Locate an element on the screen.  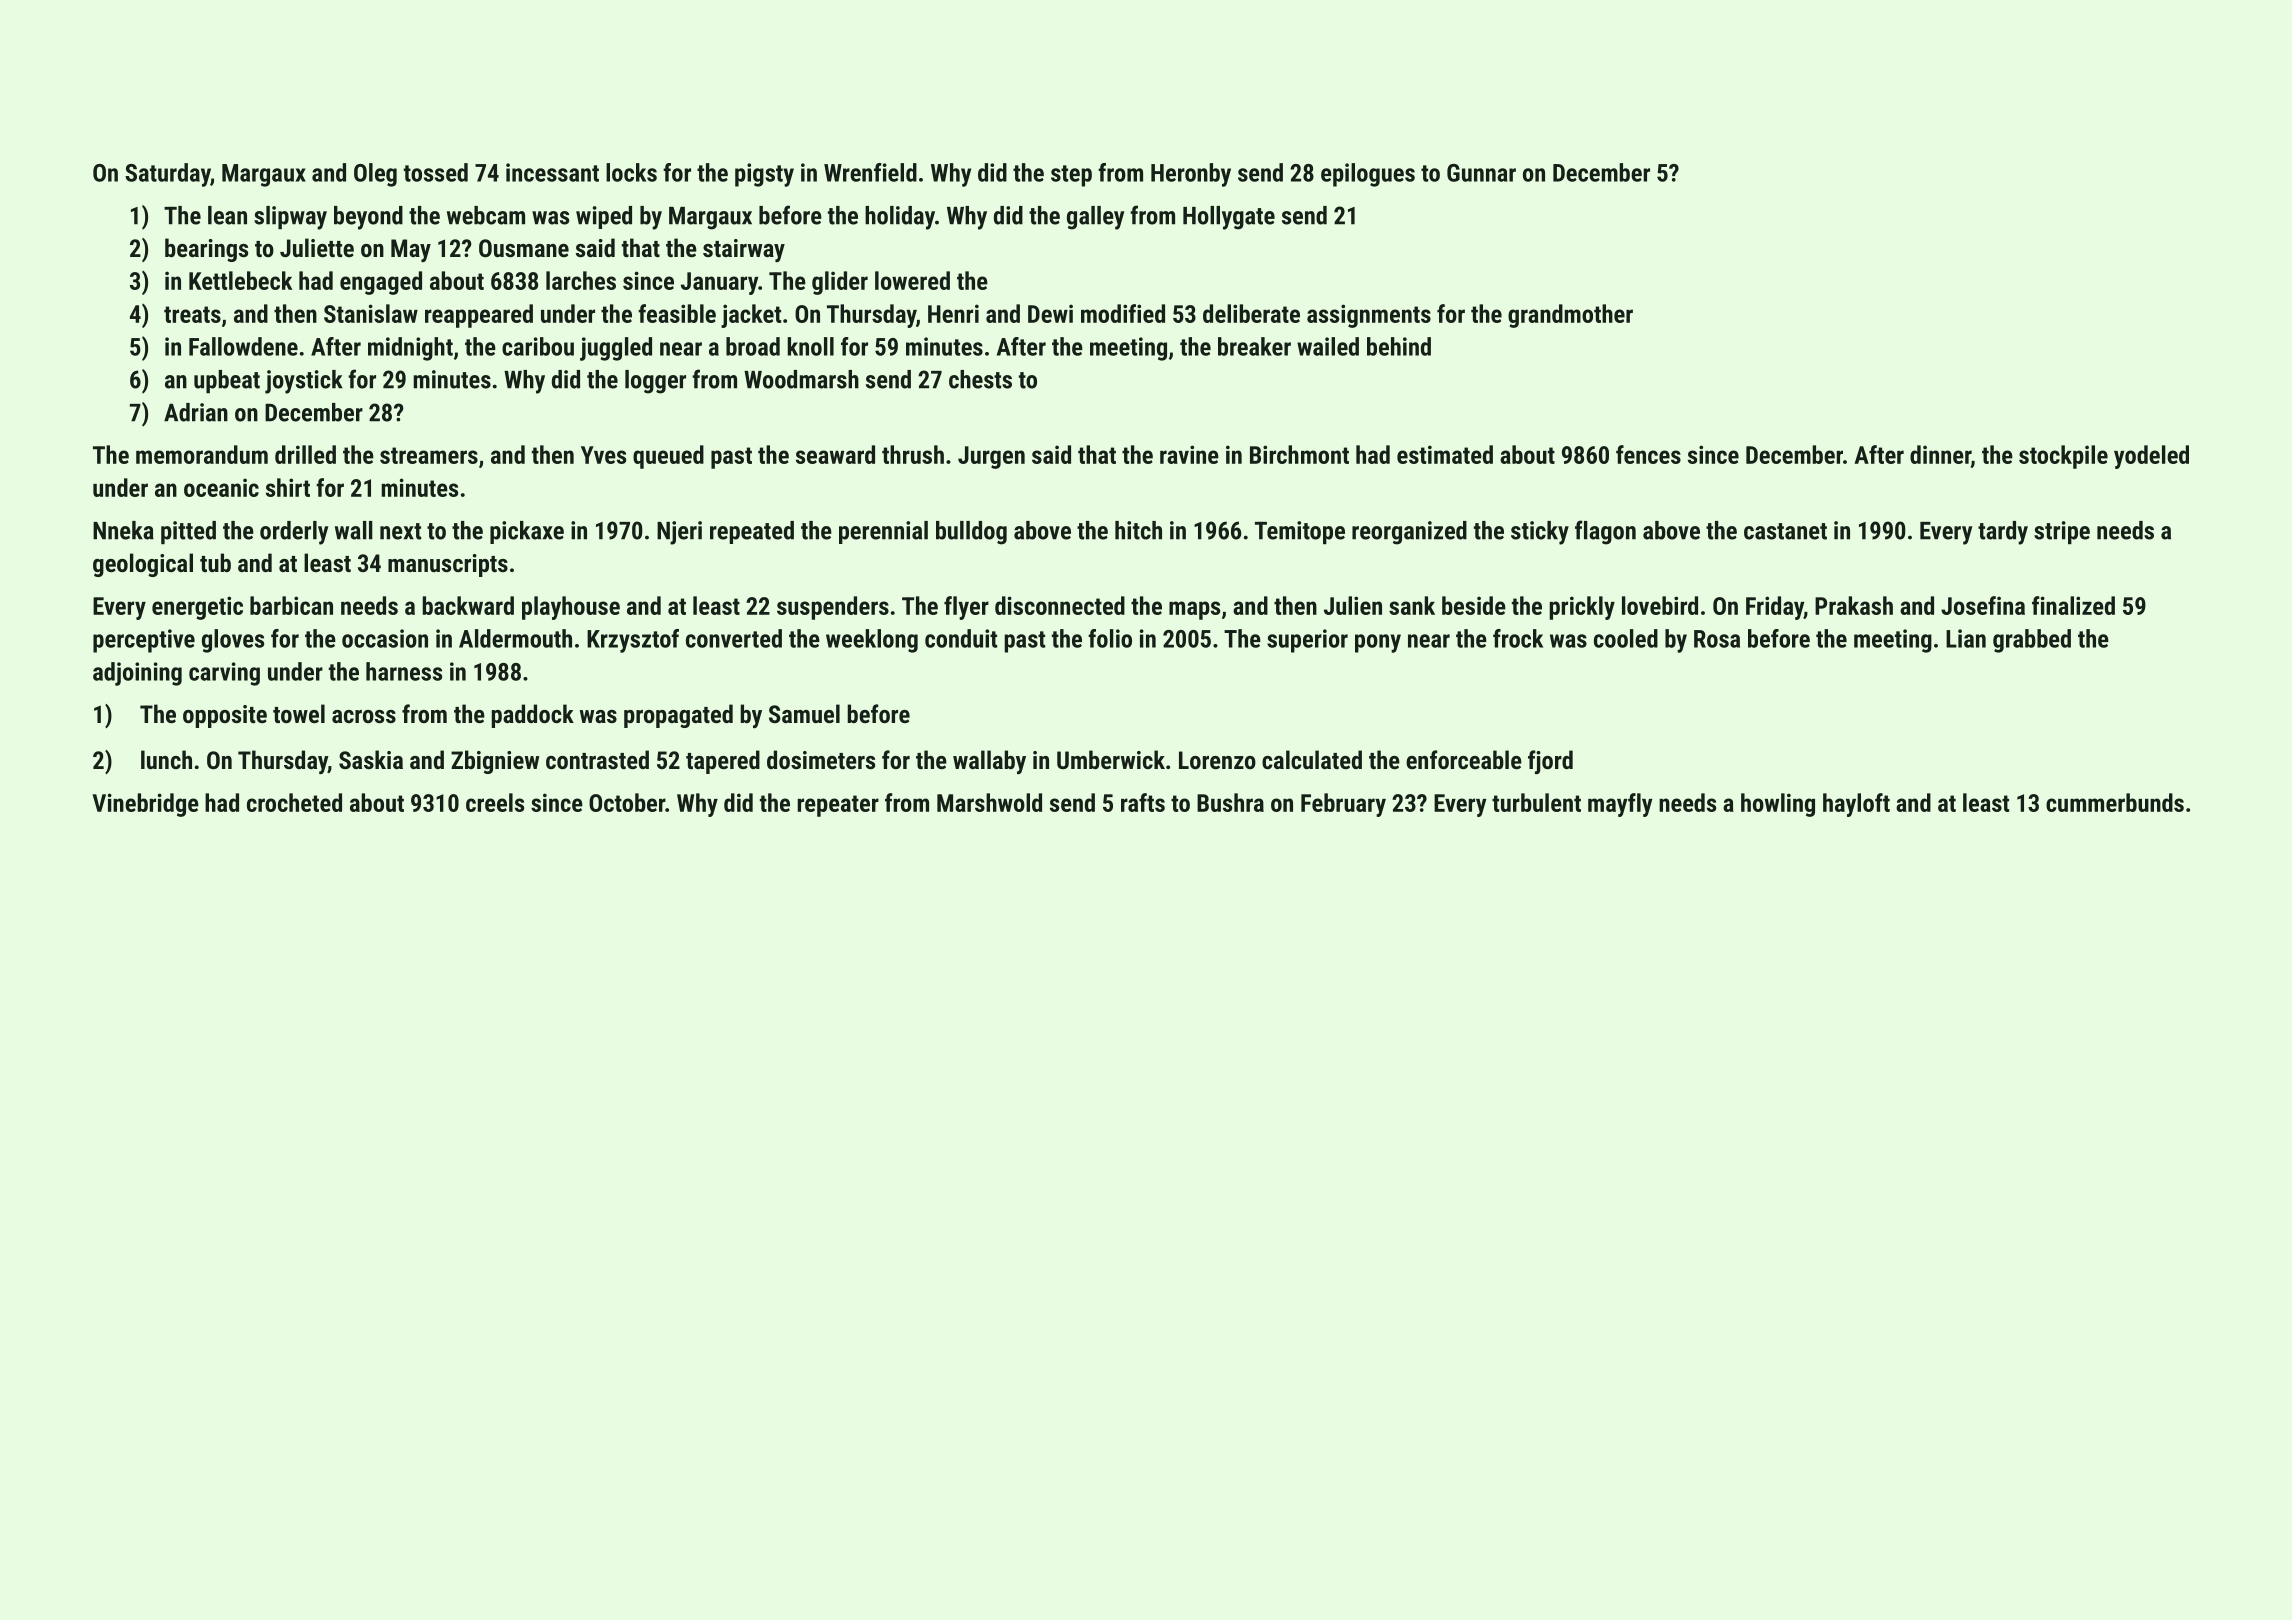
grandmother is located at coordinates (1570, 316).
